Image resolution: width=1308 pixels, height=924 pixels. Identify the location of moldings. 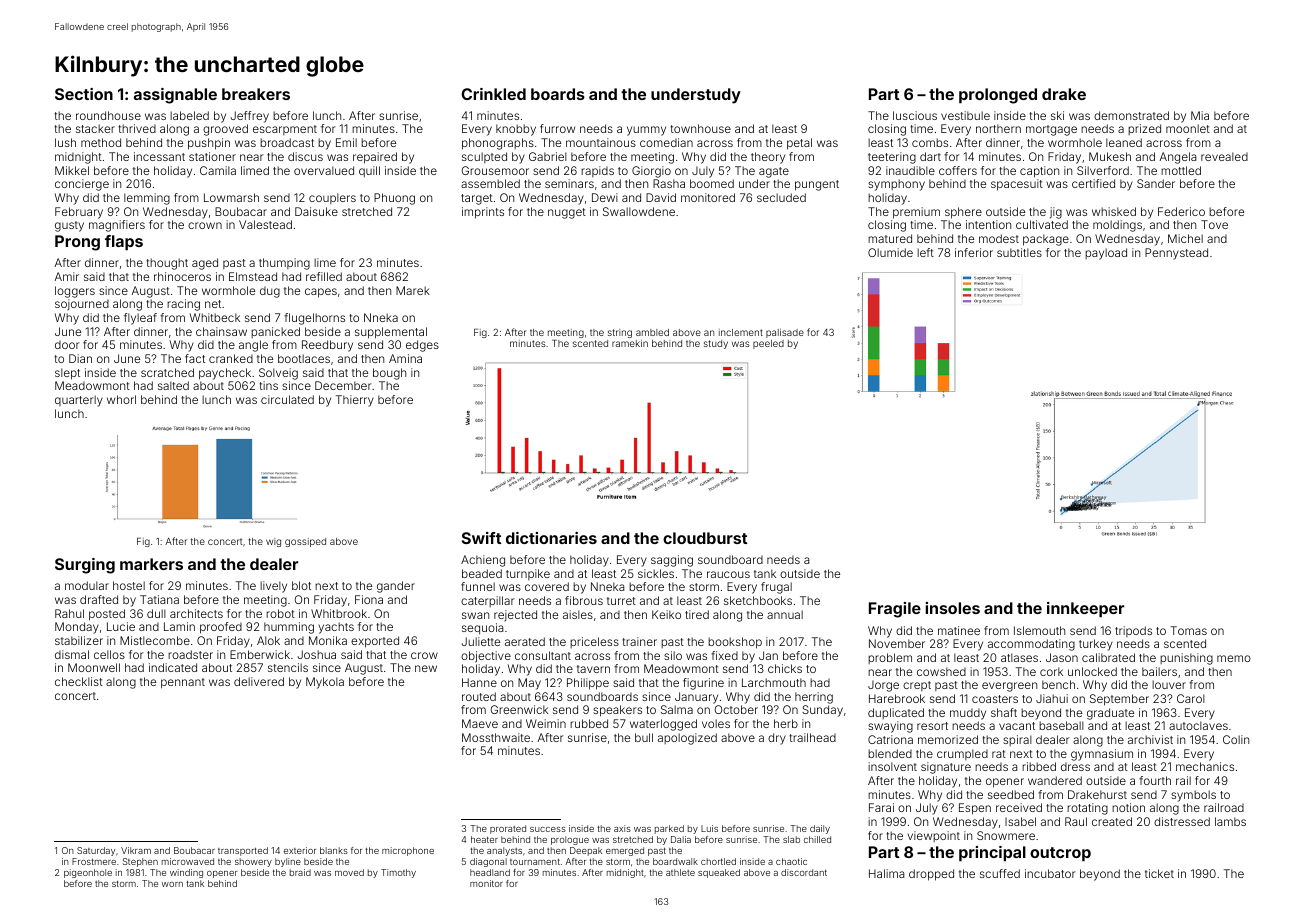
(1117, 226).
